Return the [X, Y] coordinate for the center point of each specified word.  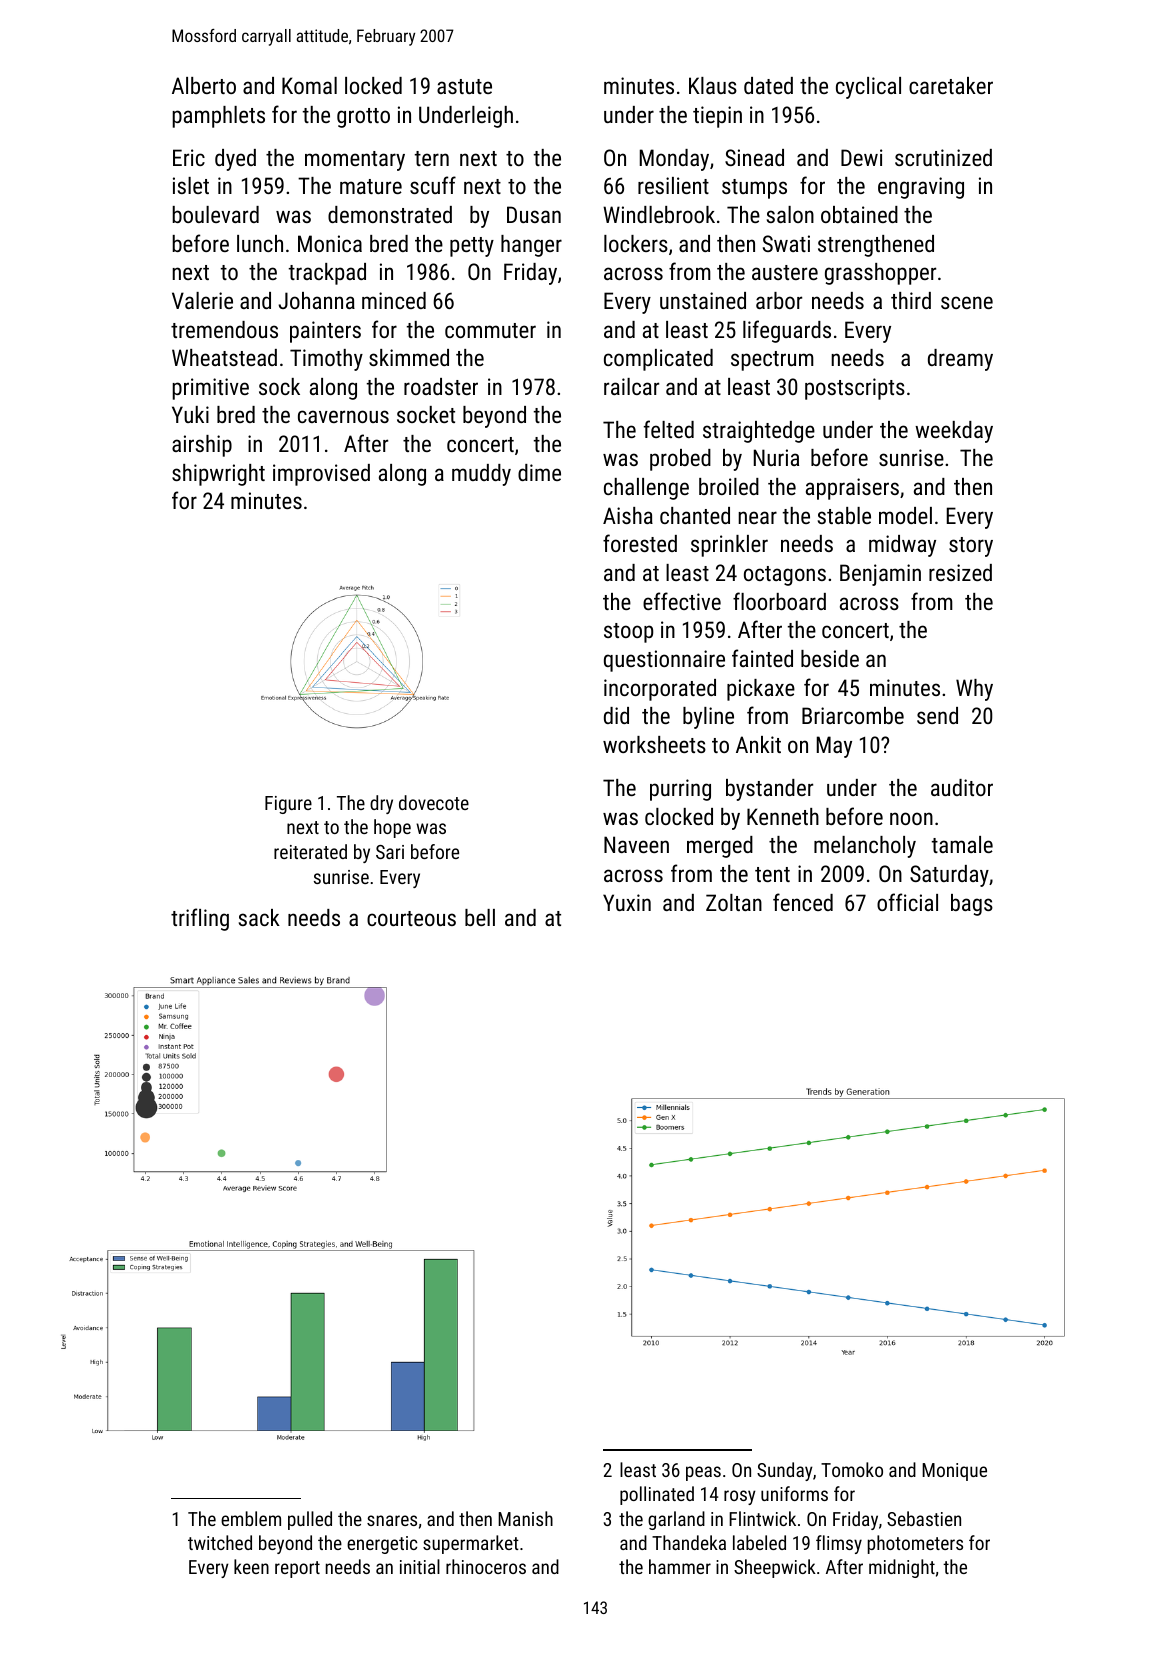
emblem [251, 1518]
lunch [260, 243]
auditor [962, 787]
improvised [321, 475]
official [907, 902]
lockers [636, 243]
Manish [525, 1518]
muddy [481, 475]
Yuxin [627, 902]
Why [974, 690]
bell [480, 917]
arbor [779, 300]
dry [381, 804]
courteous [411, 918]
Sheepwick [775, 1568]
